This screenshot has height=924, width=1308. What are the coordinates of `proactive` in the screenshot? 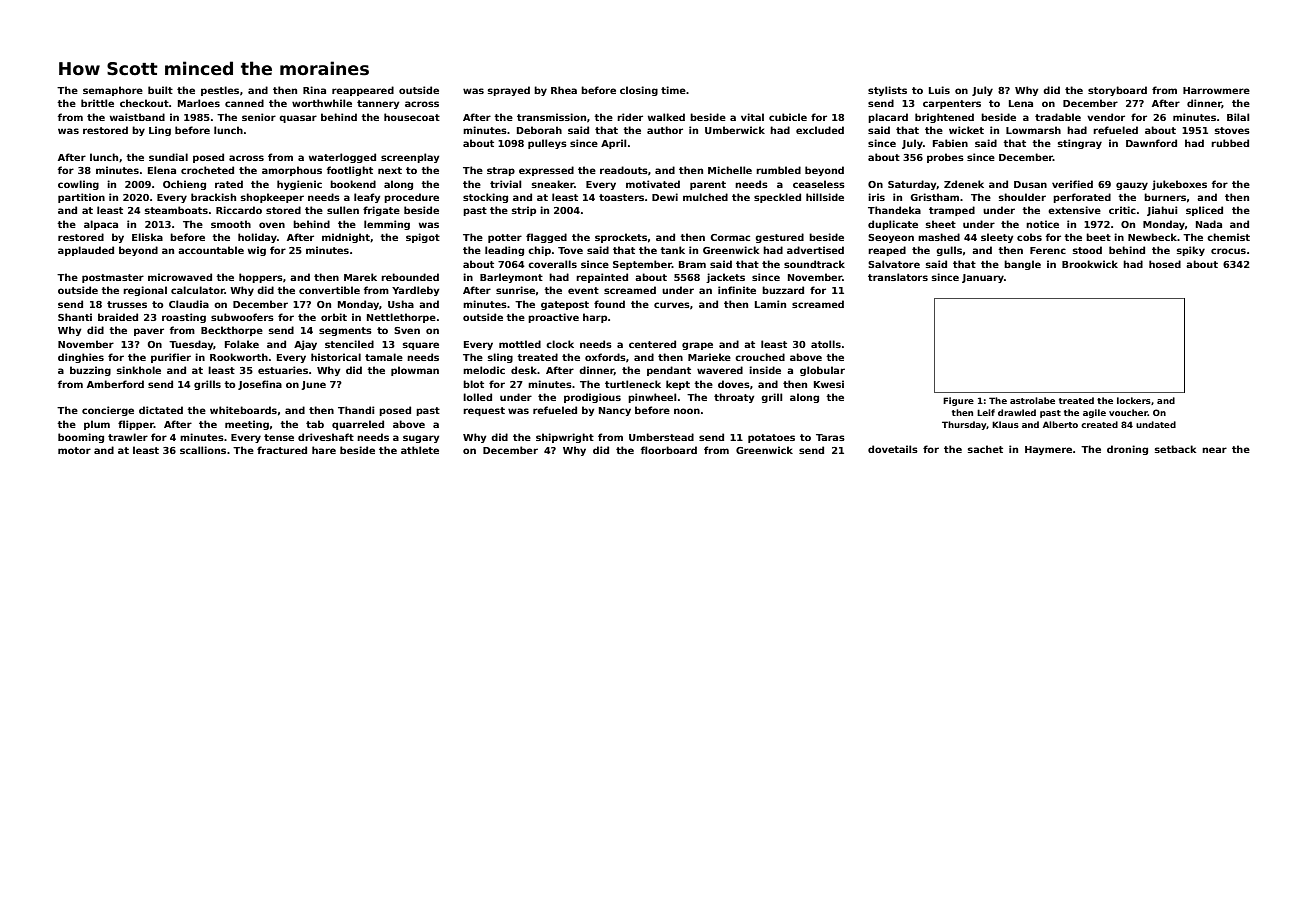 It's located at (553, 318).
